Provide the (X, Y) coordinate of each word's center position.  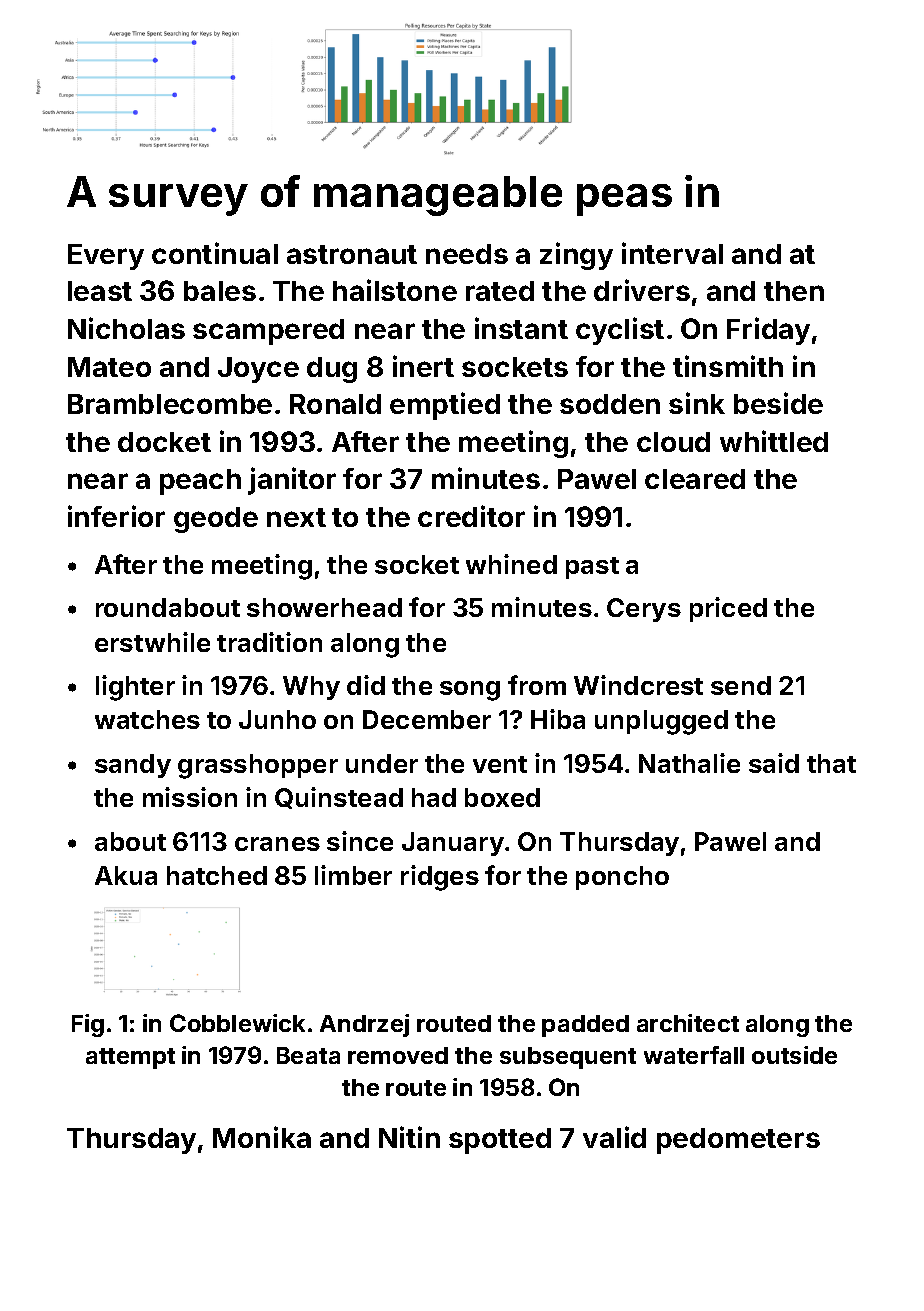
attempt (130, 1058)
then (794, 291)
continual (215, 253)
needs (467, 254)
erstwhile (152, 642)
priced (728, 609)
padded (585, 1026)
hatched (217, 875)
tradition (269, 642)
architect (688, 1023)
